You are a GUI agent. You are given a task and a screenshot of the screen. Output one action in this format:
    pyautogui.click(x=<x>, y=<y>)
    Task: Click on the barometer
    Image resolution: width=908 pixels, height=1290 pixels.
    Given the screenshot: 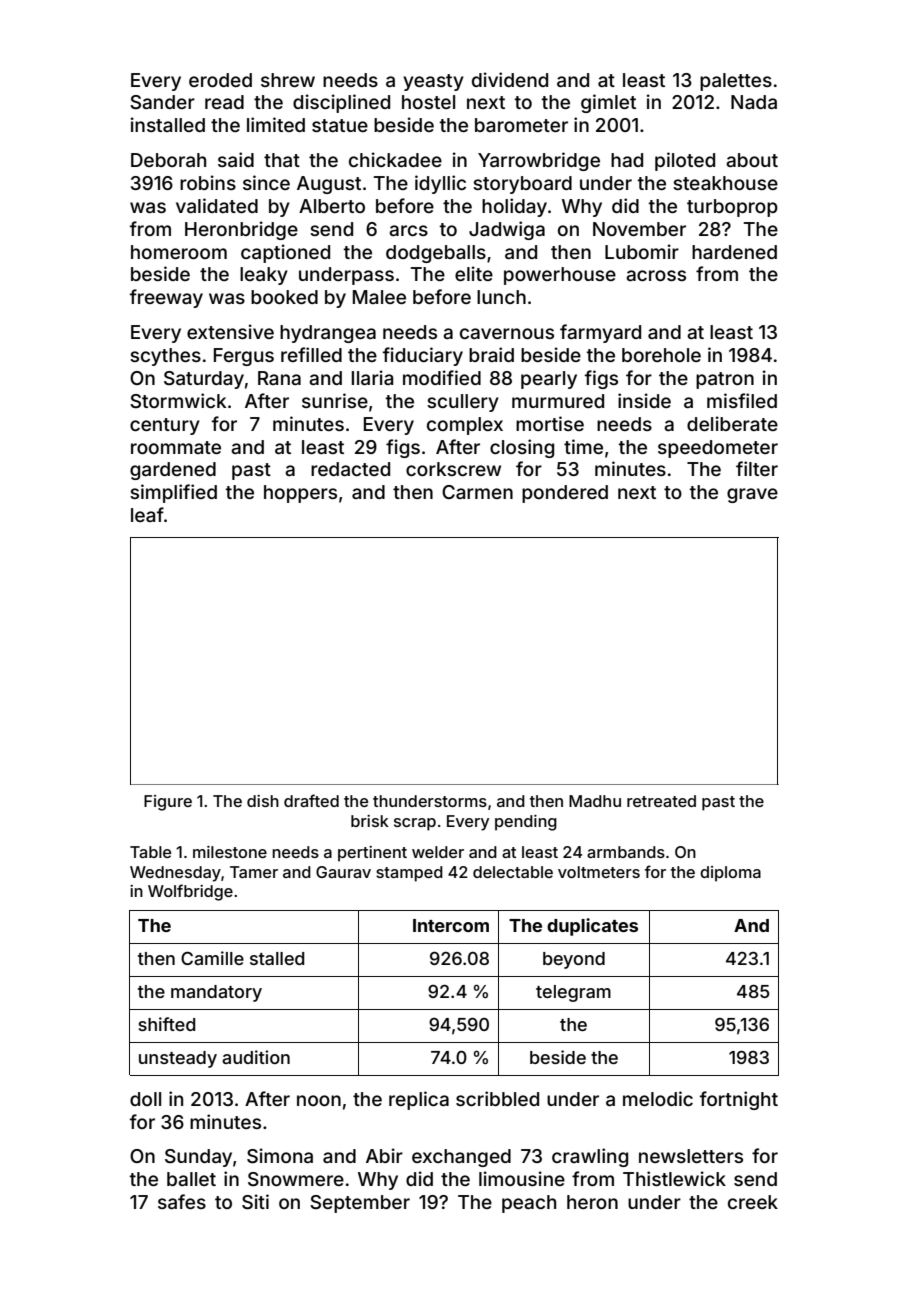 What is the action you would take?
    pyautogui.click(x=521, y=125)
